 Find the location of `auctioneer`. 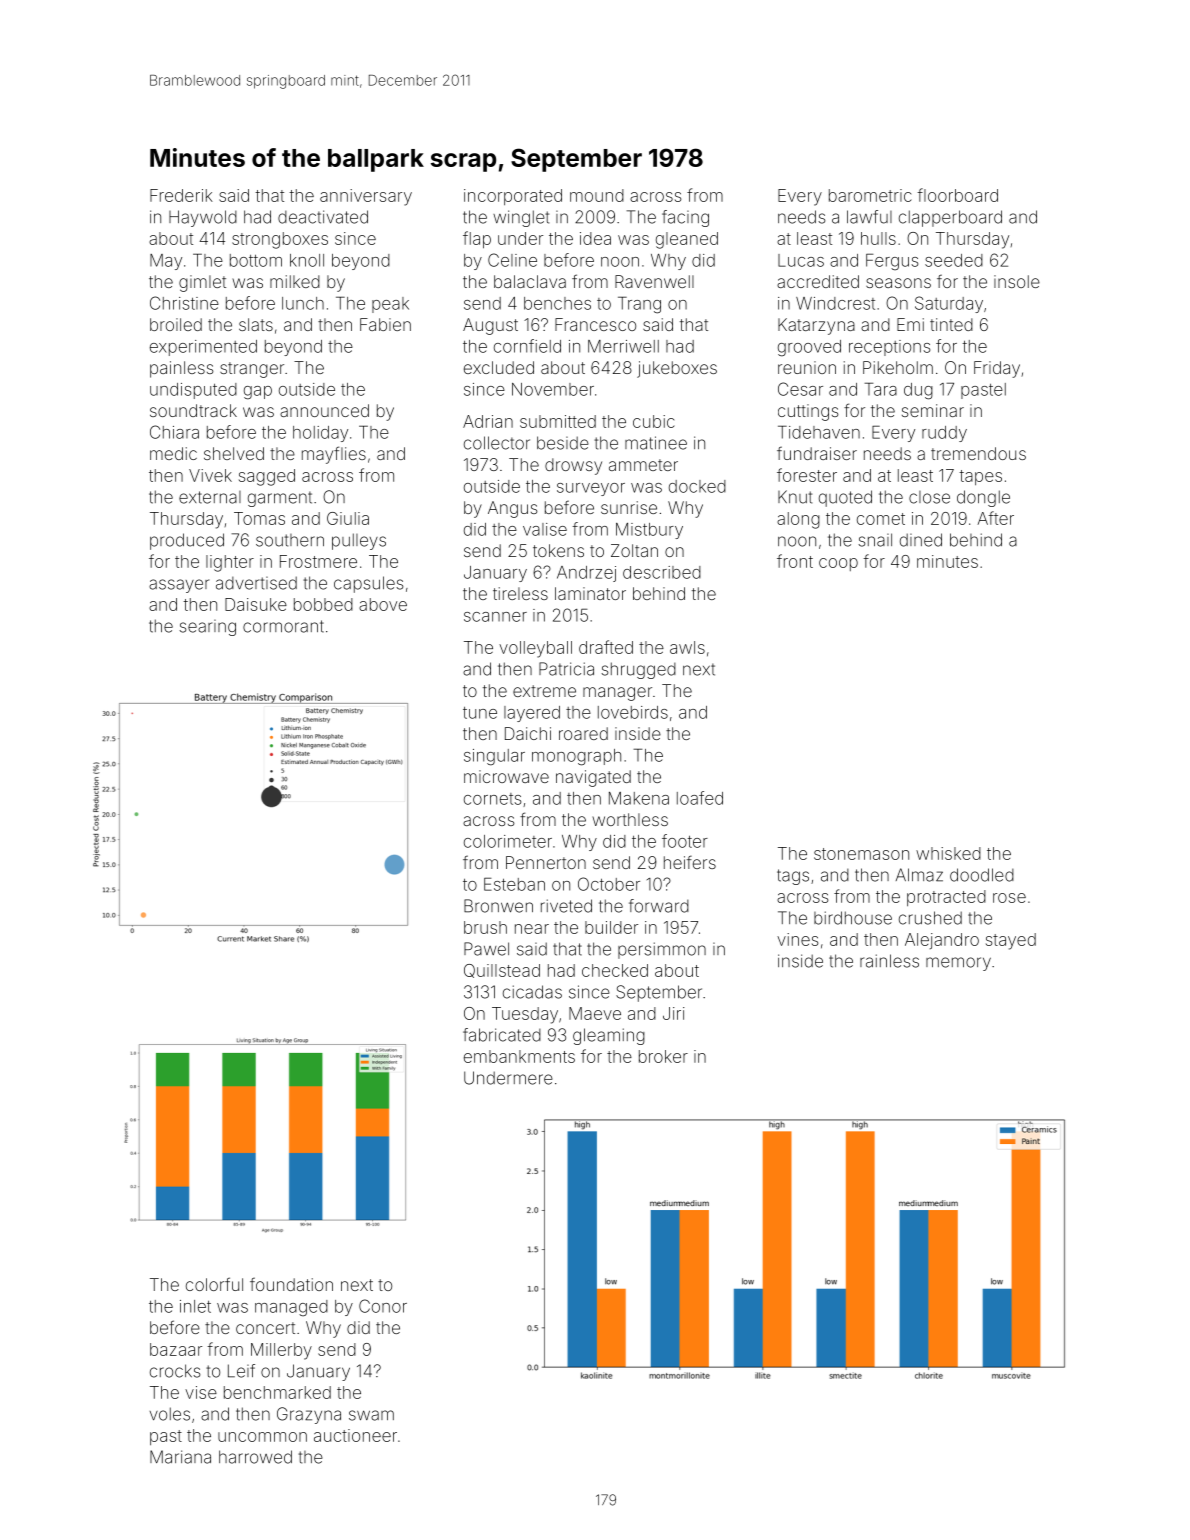

auctioneer is located at coordinates (355, 1435).
